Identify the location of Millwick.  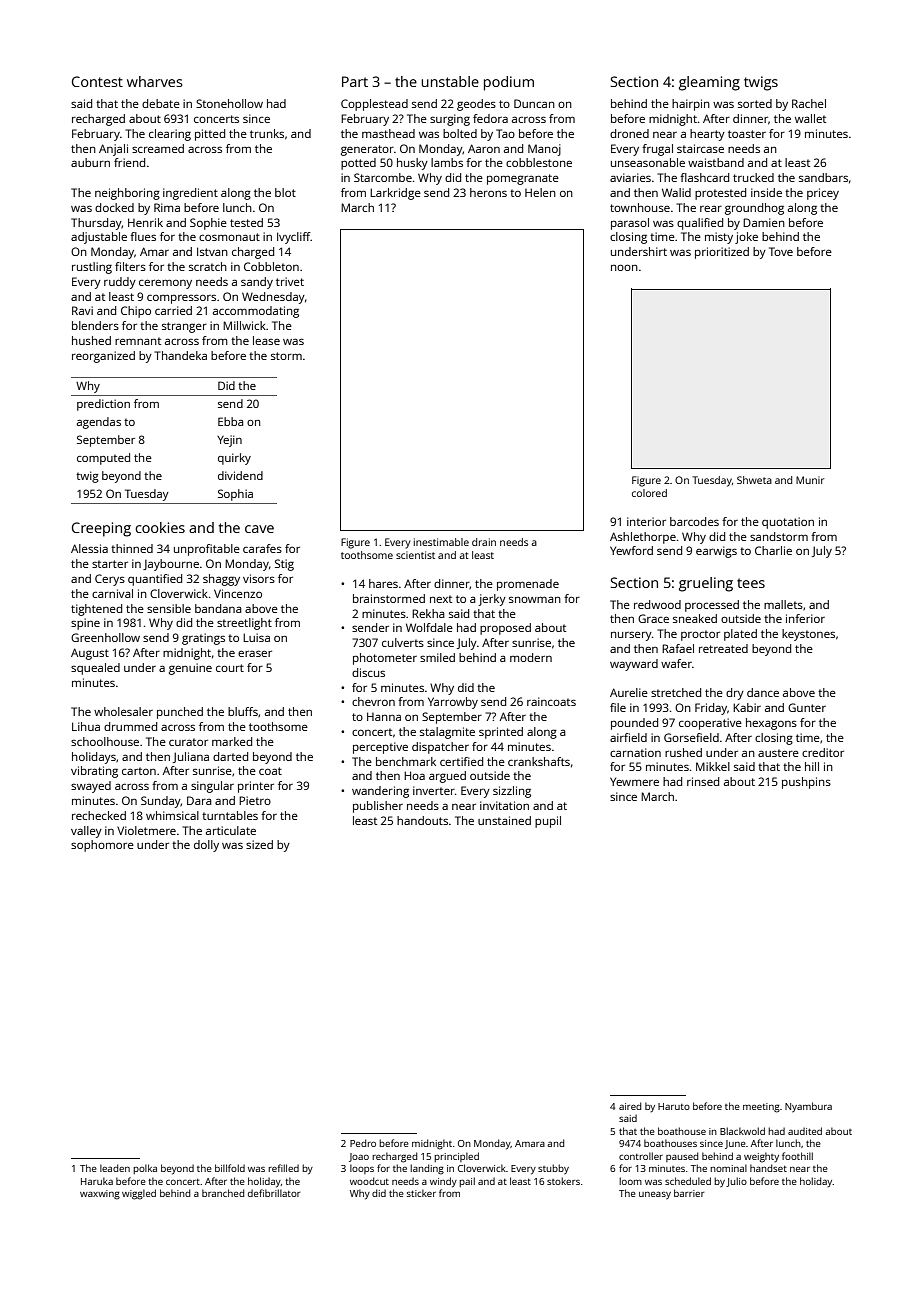
(244, 325).
